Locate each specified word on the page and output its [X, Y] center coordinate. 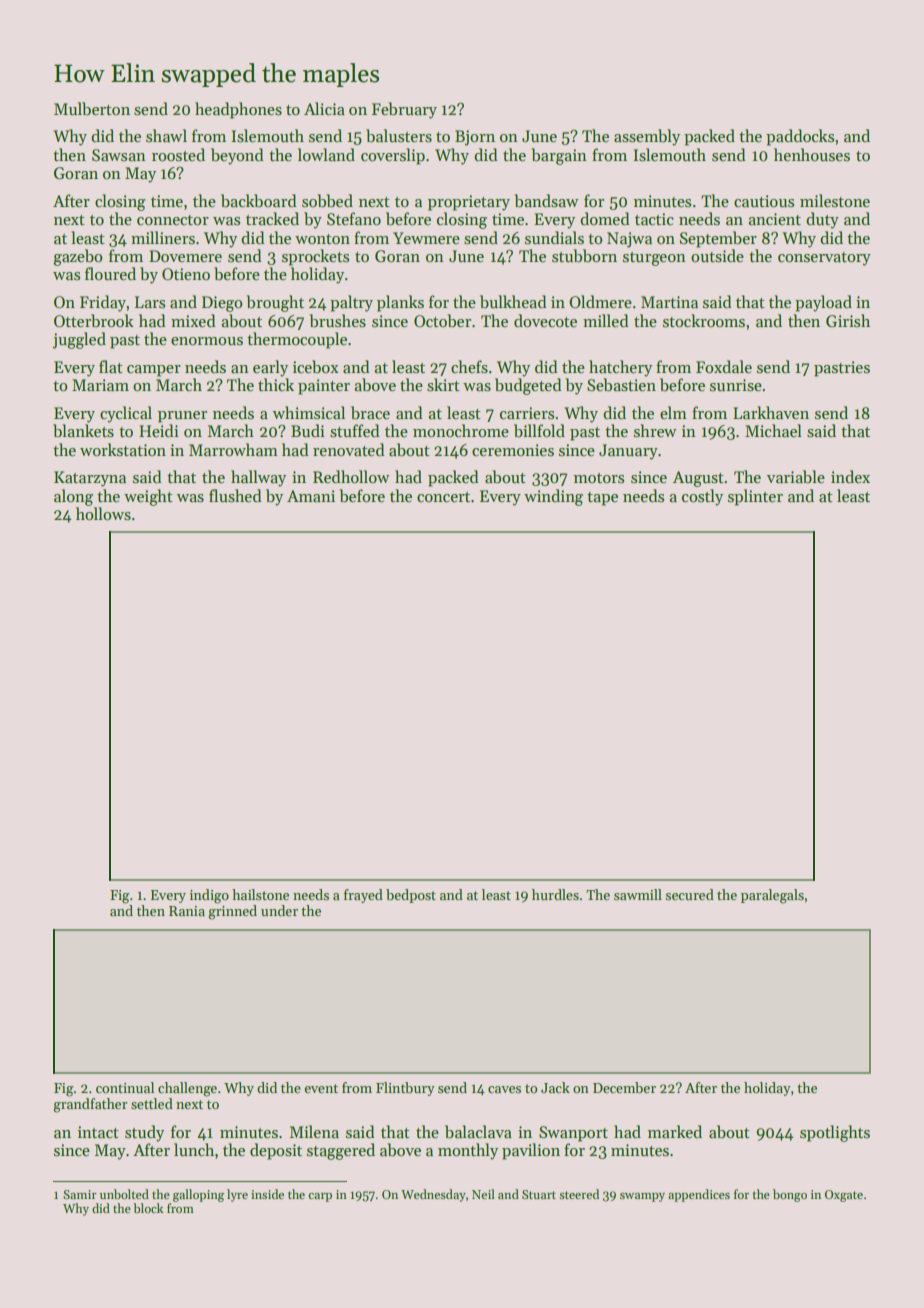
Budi [308, 430]
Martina [669, 302]
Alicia [324, 108]
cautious [764, 201]
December [624, 1087]
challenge [187, 1089]
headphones [238, 110]
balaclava [478, 1132]
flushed [235, 496]
